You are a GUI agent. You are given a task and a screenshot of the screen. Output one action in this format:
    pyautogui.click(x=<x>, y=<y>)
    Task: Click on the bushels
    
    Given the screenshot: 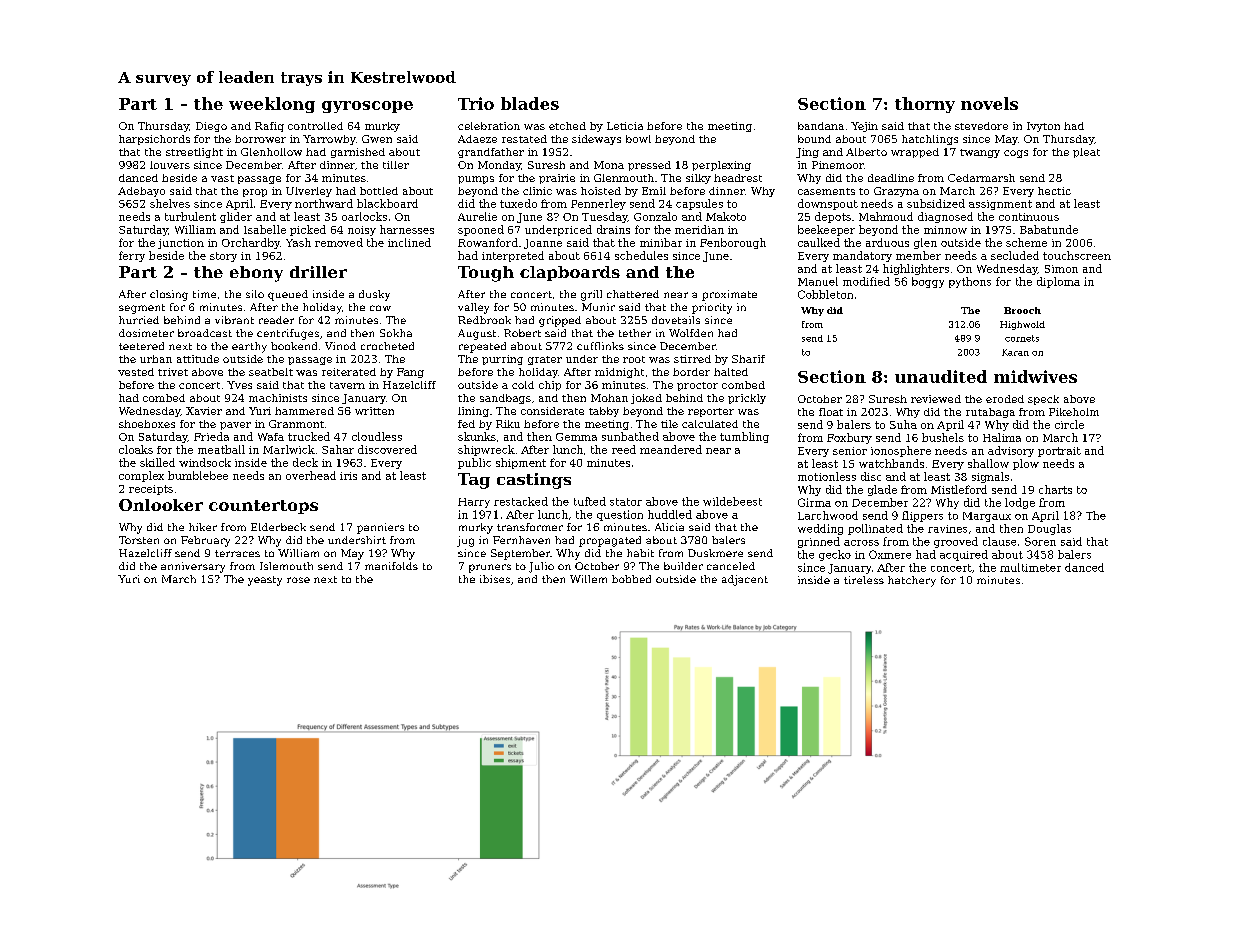 What is the action you would take?
    pyautogui.click(x=943, y=437)
